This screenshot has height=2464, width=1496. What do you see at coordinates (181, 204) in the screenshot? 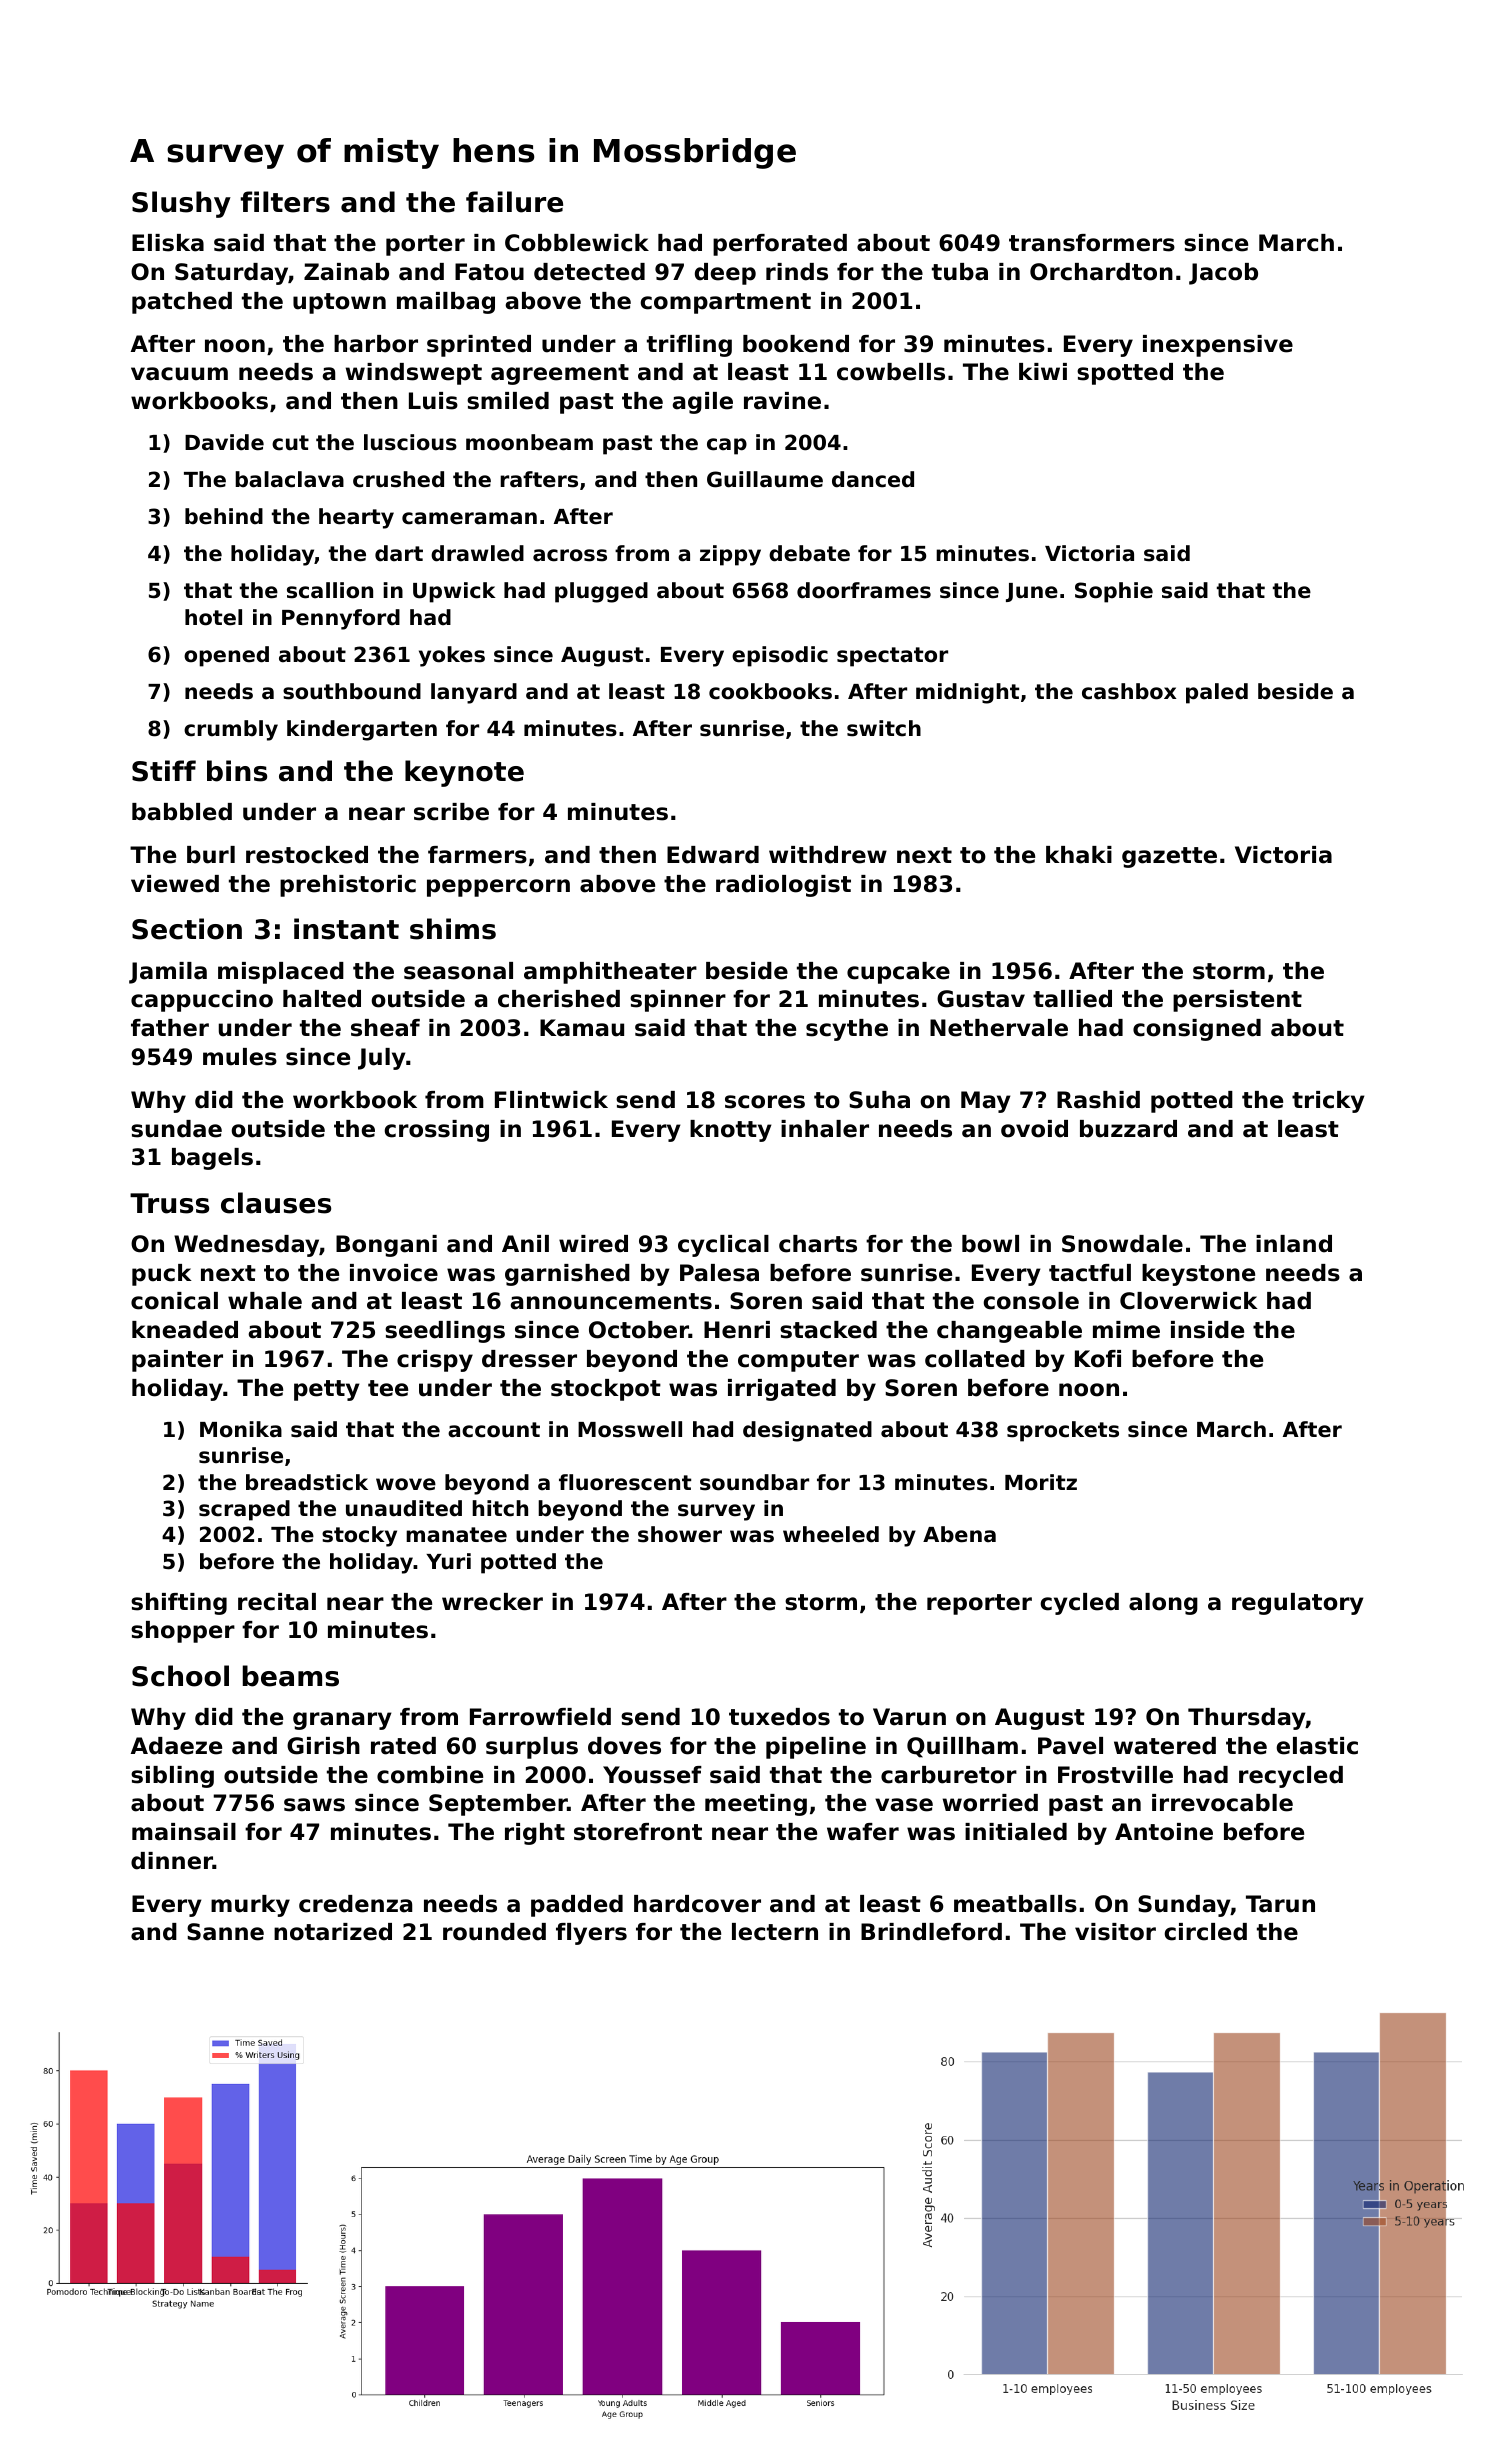
I see `Slushy` at bounding box center [181, 204].
